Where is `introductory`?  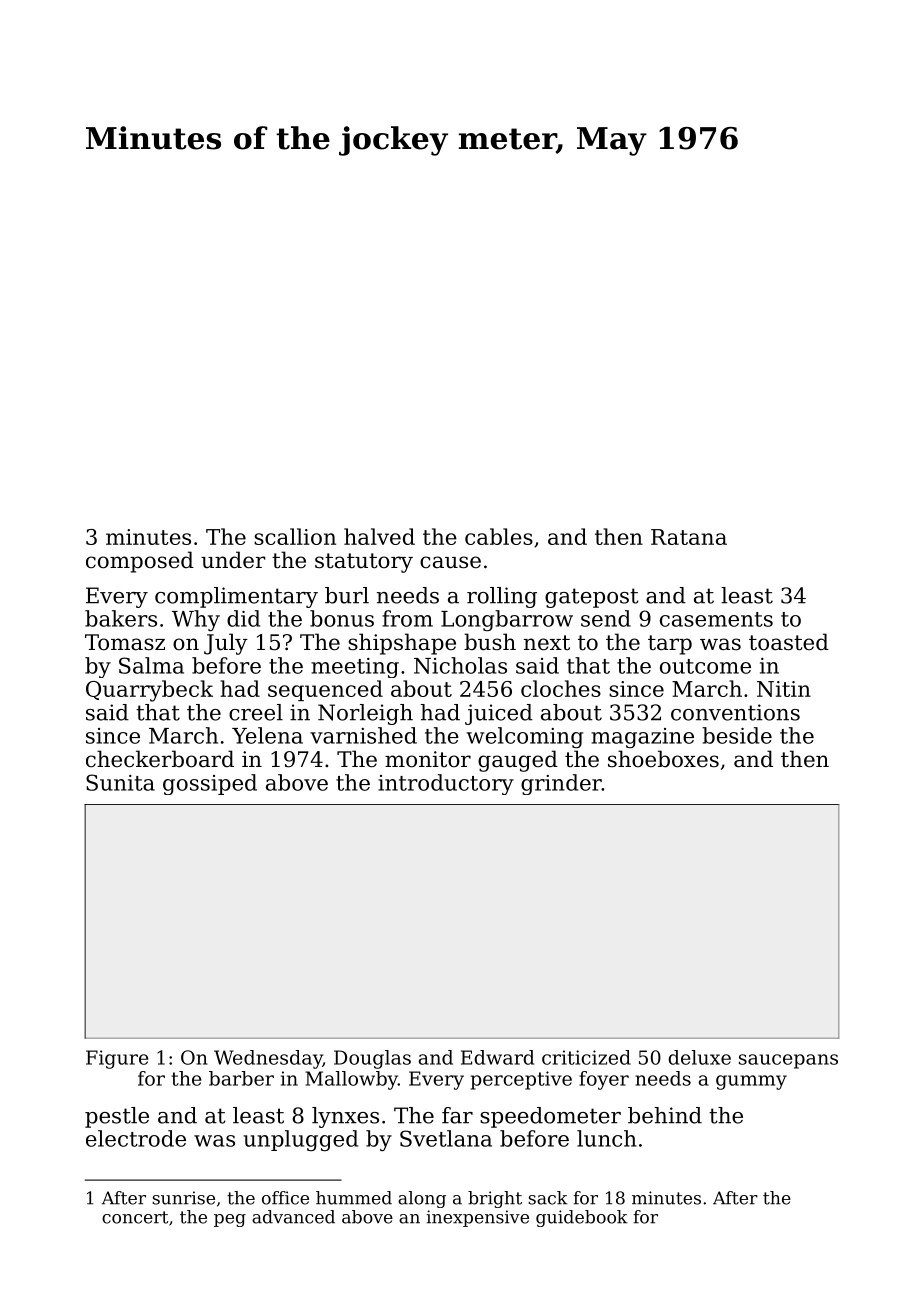
introductory is located at coordinates (446, 784).
